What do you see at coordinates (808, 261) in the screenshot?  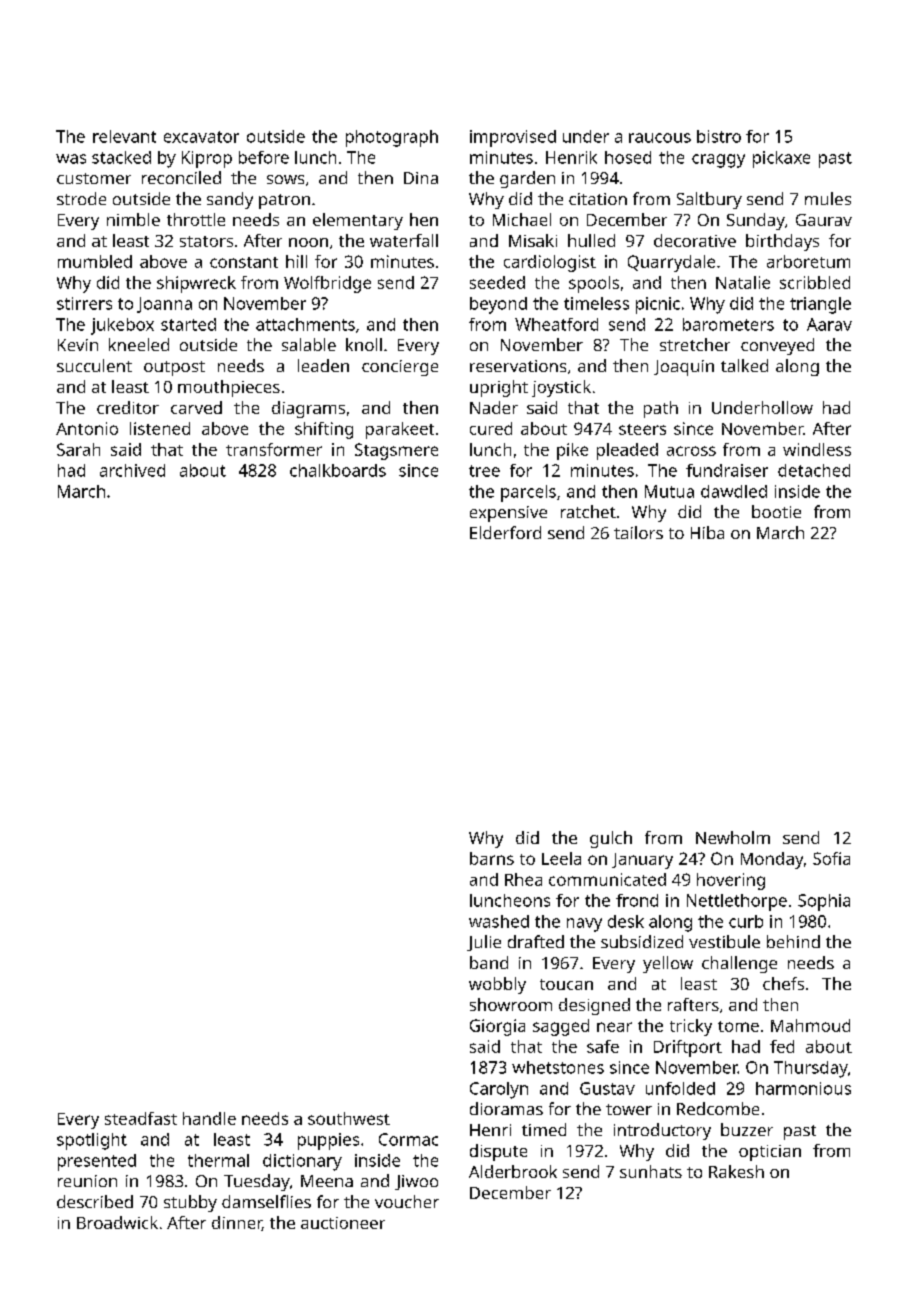 I see `arboretum` at bounding box center [808, 261].
